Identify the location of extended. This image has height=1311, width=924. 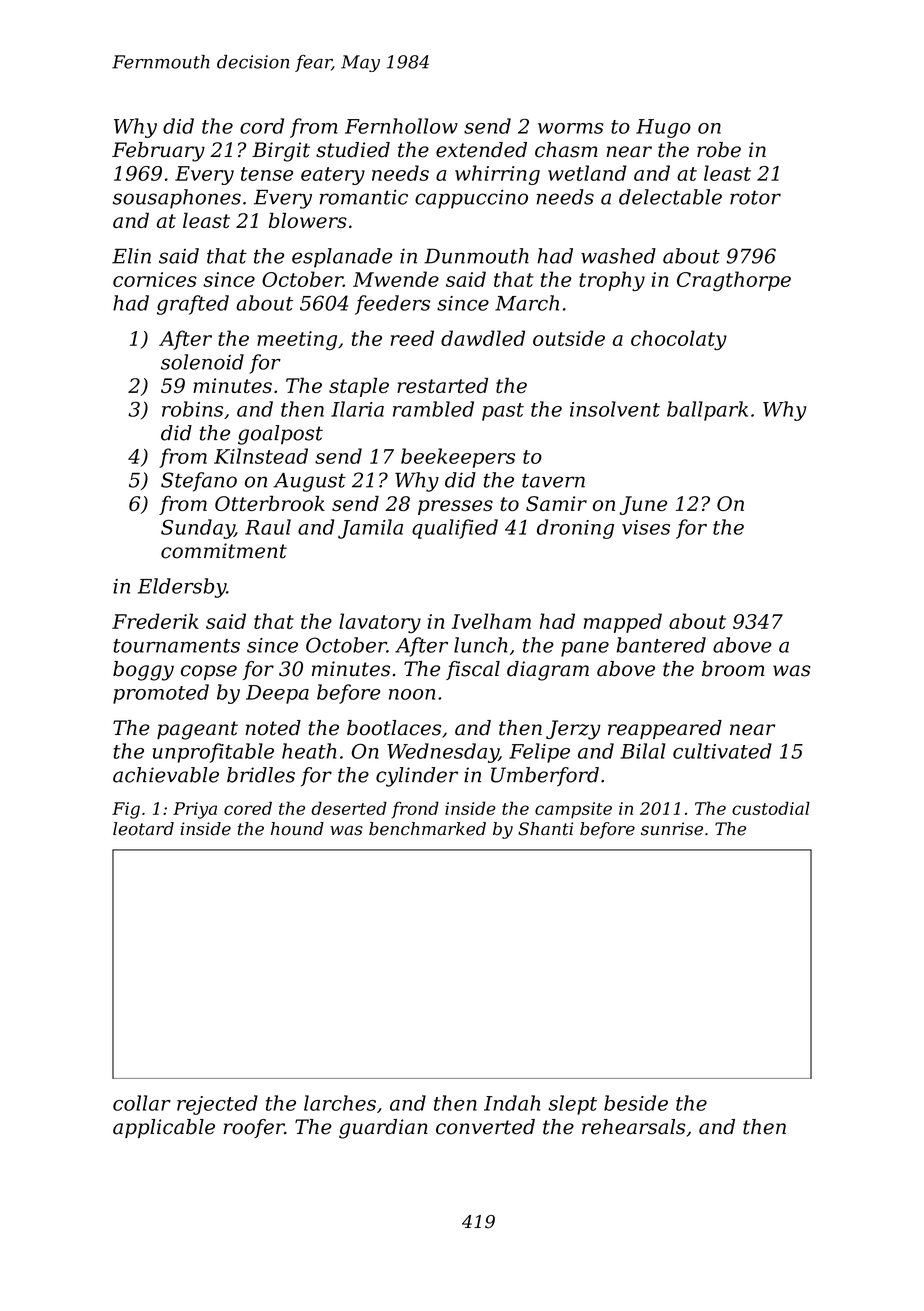
(481, 150).
